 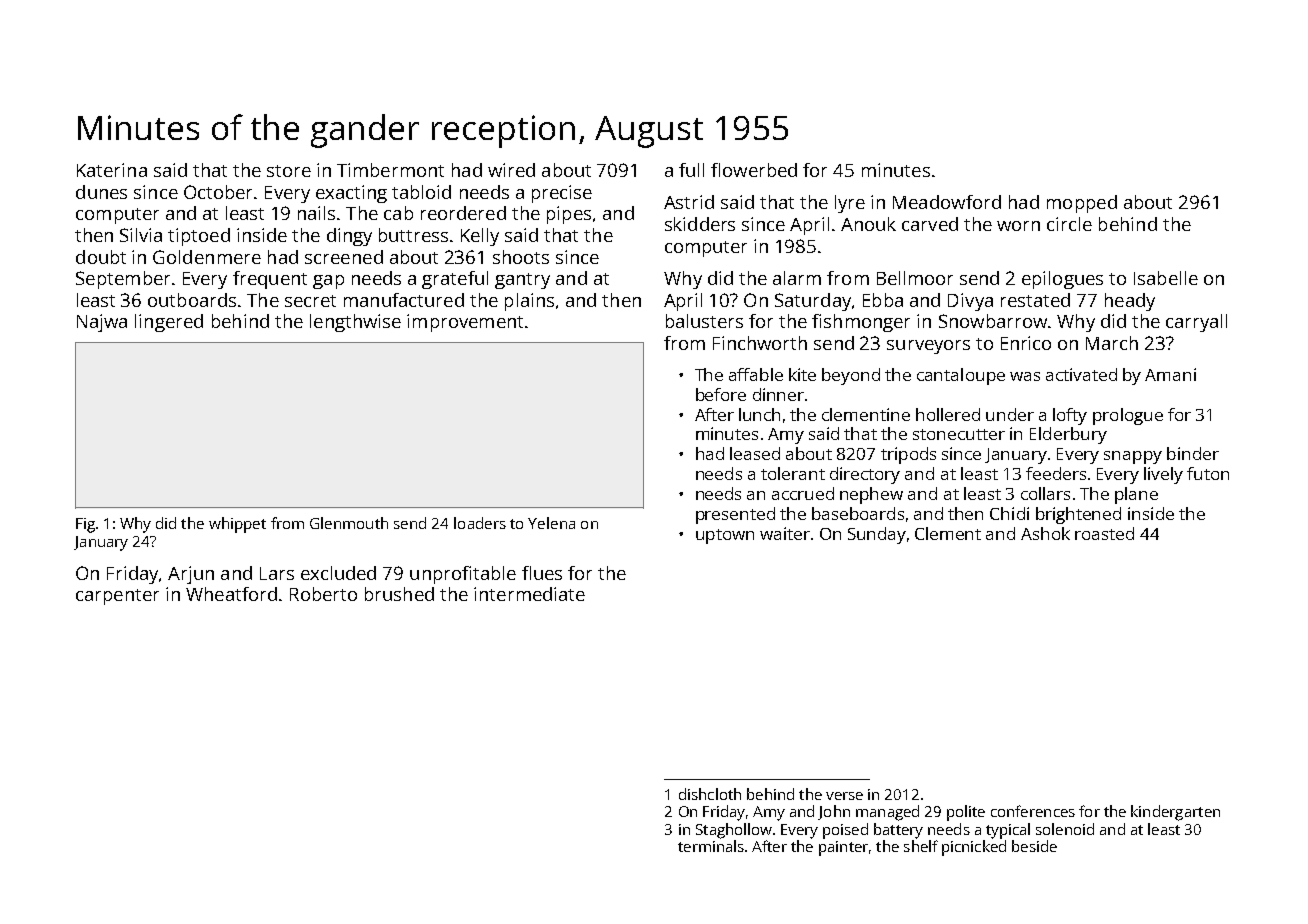 I want to click on whippet, so click(x=237, y=525).
